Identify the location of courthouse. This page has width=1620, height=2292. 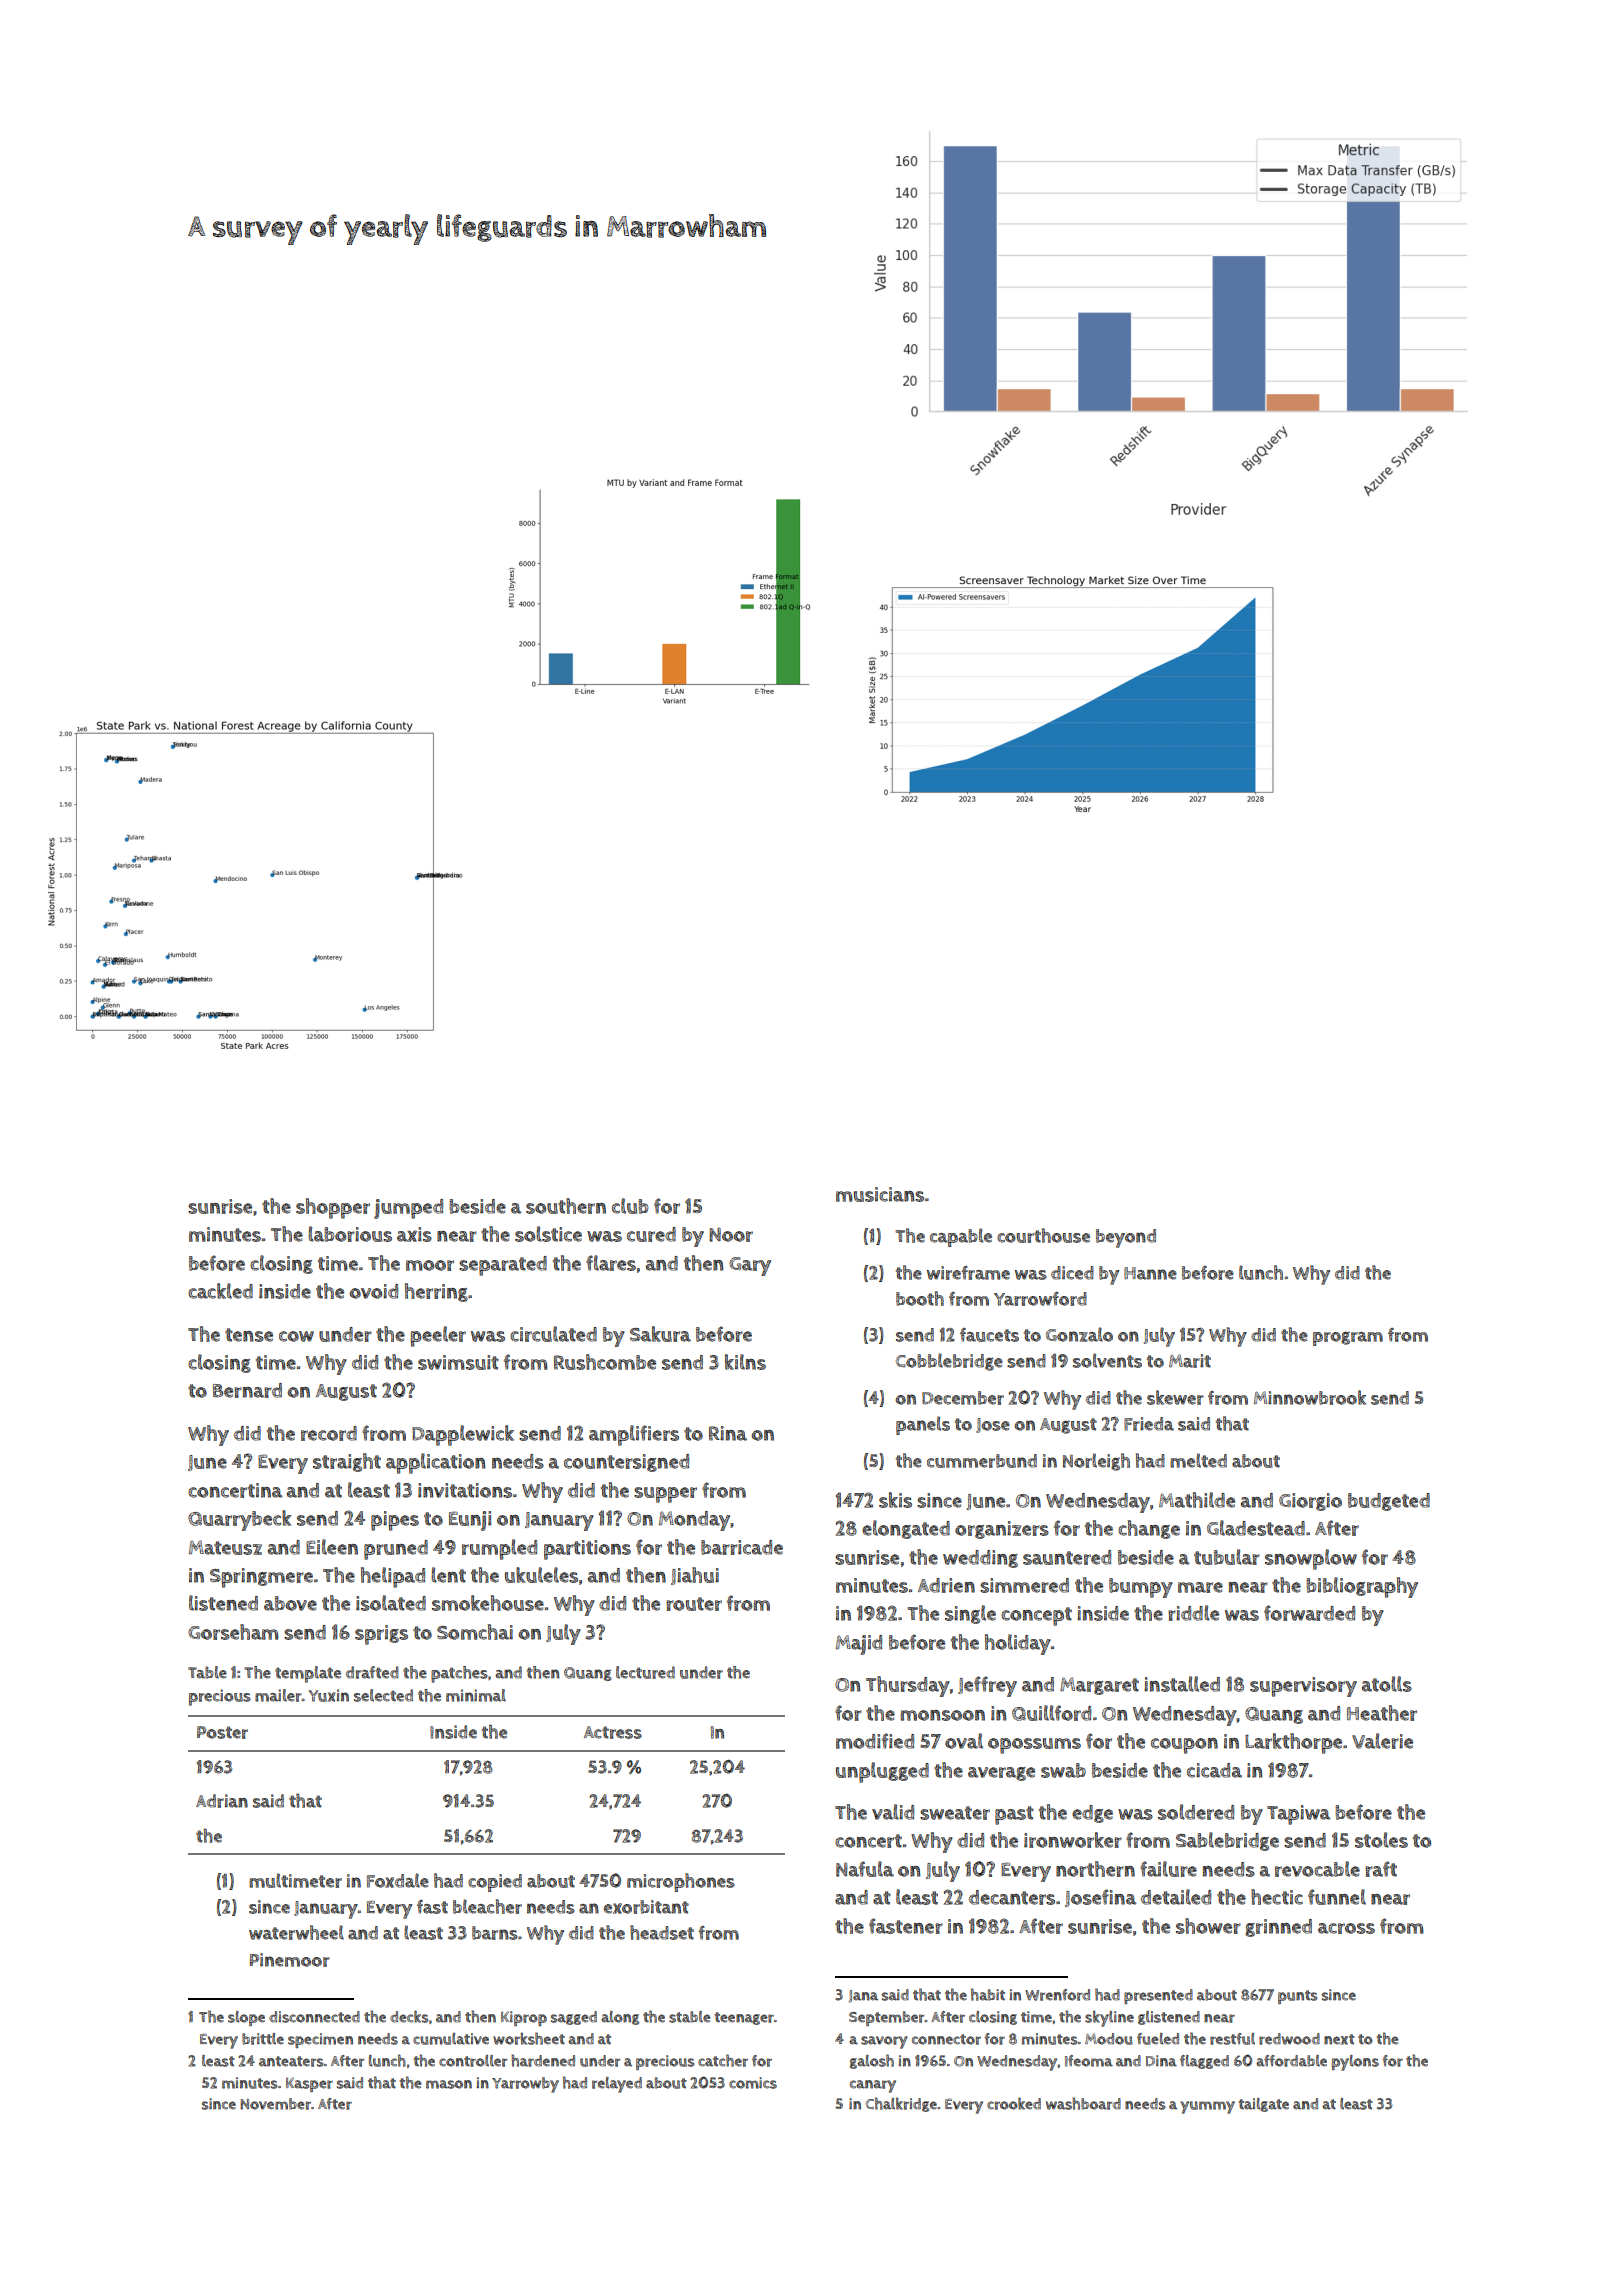
(1043, 1235).
